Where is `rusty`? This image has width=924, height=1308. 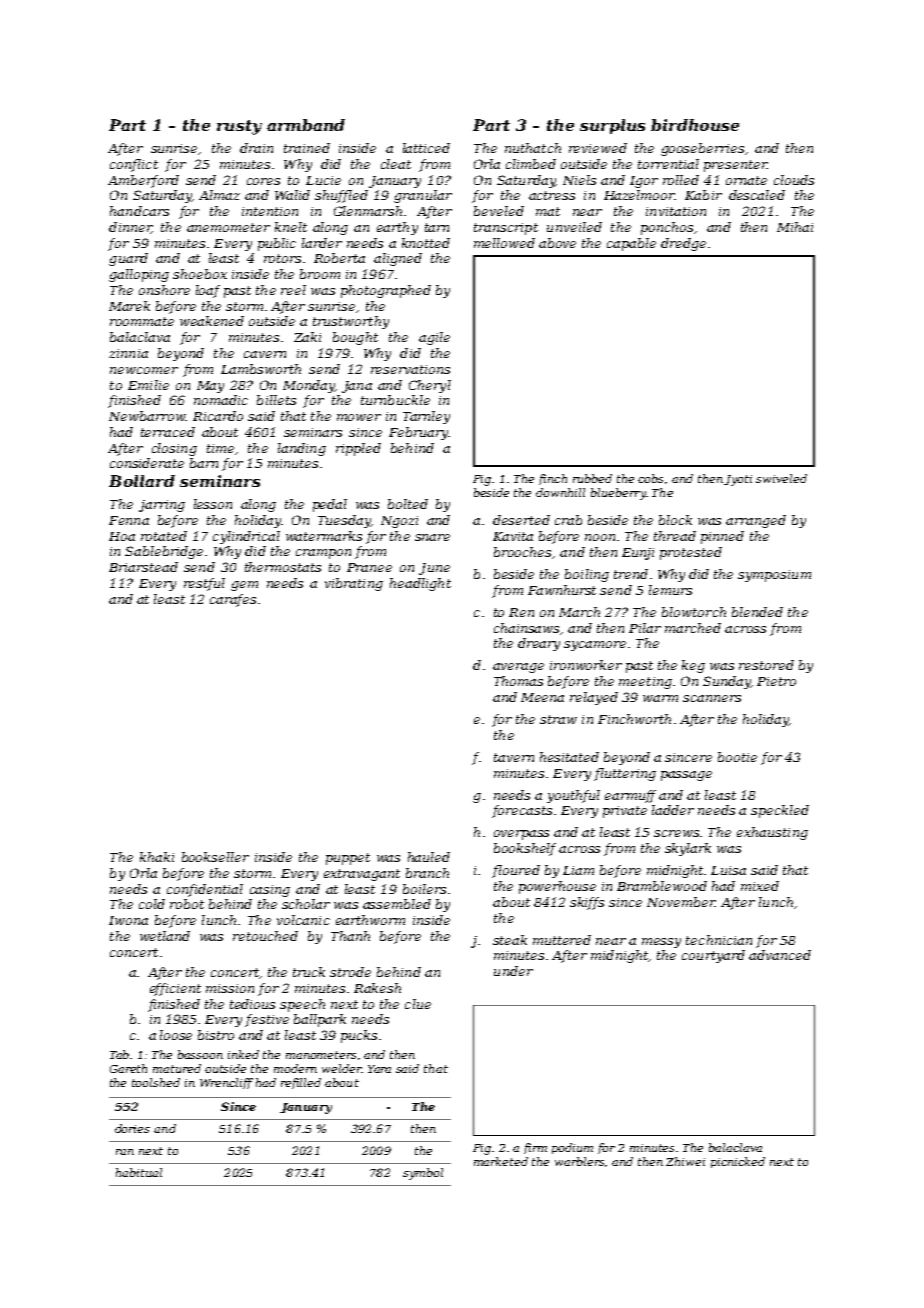 rusty is located at coordinates (239, 127).
